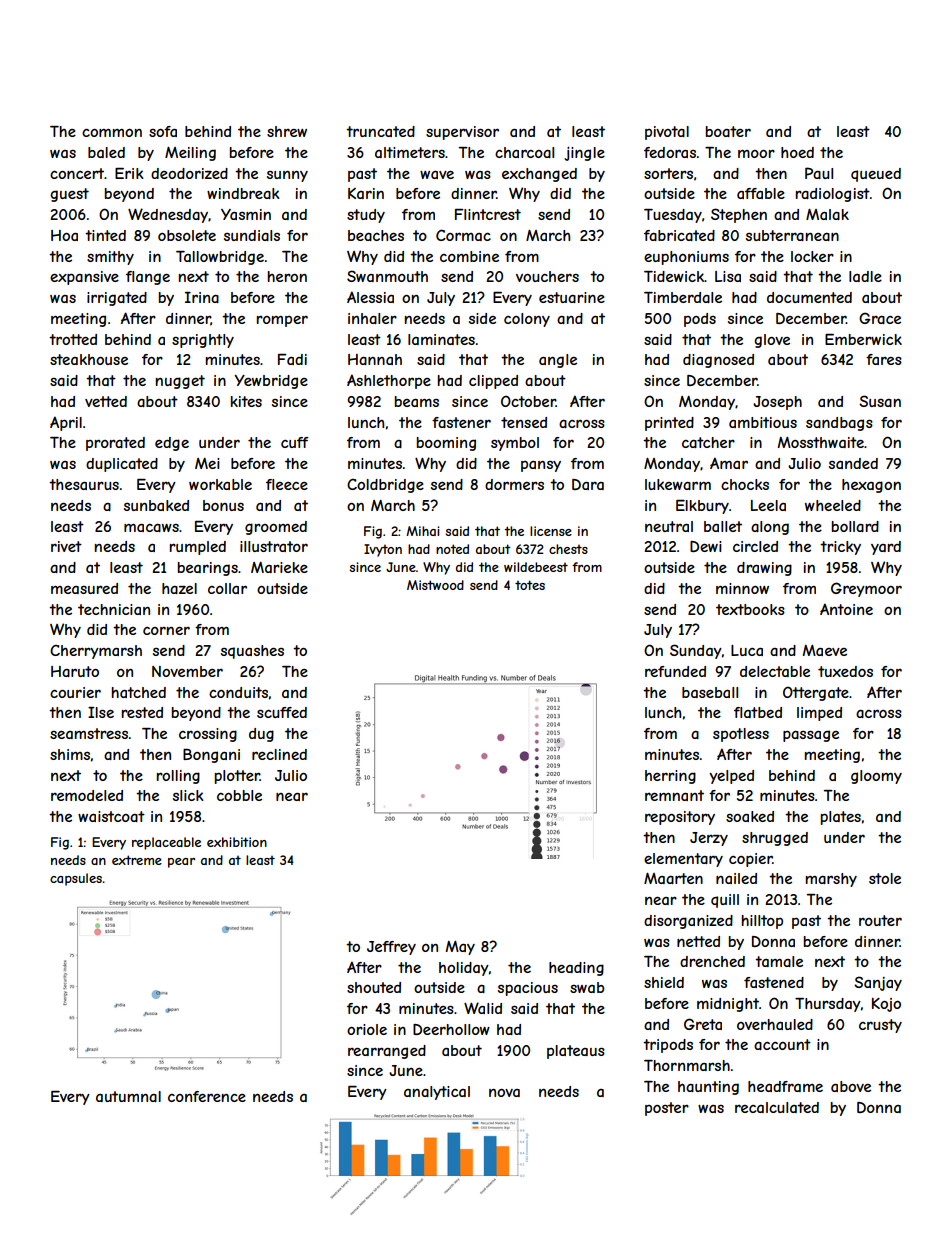 This page has height=1233, width=952. Describe the element at coordinates (128, 1096) in the page. I see `autumnal` at that location.
